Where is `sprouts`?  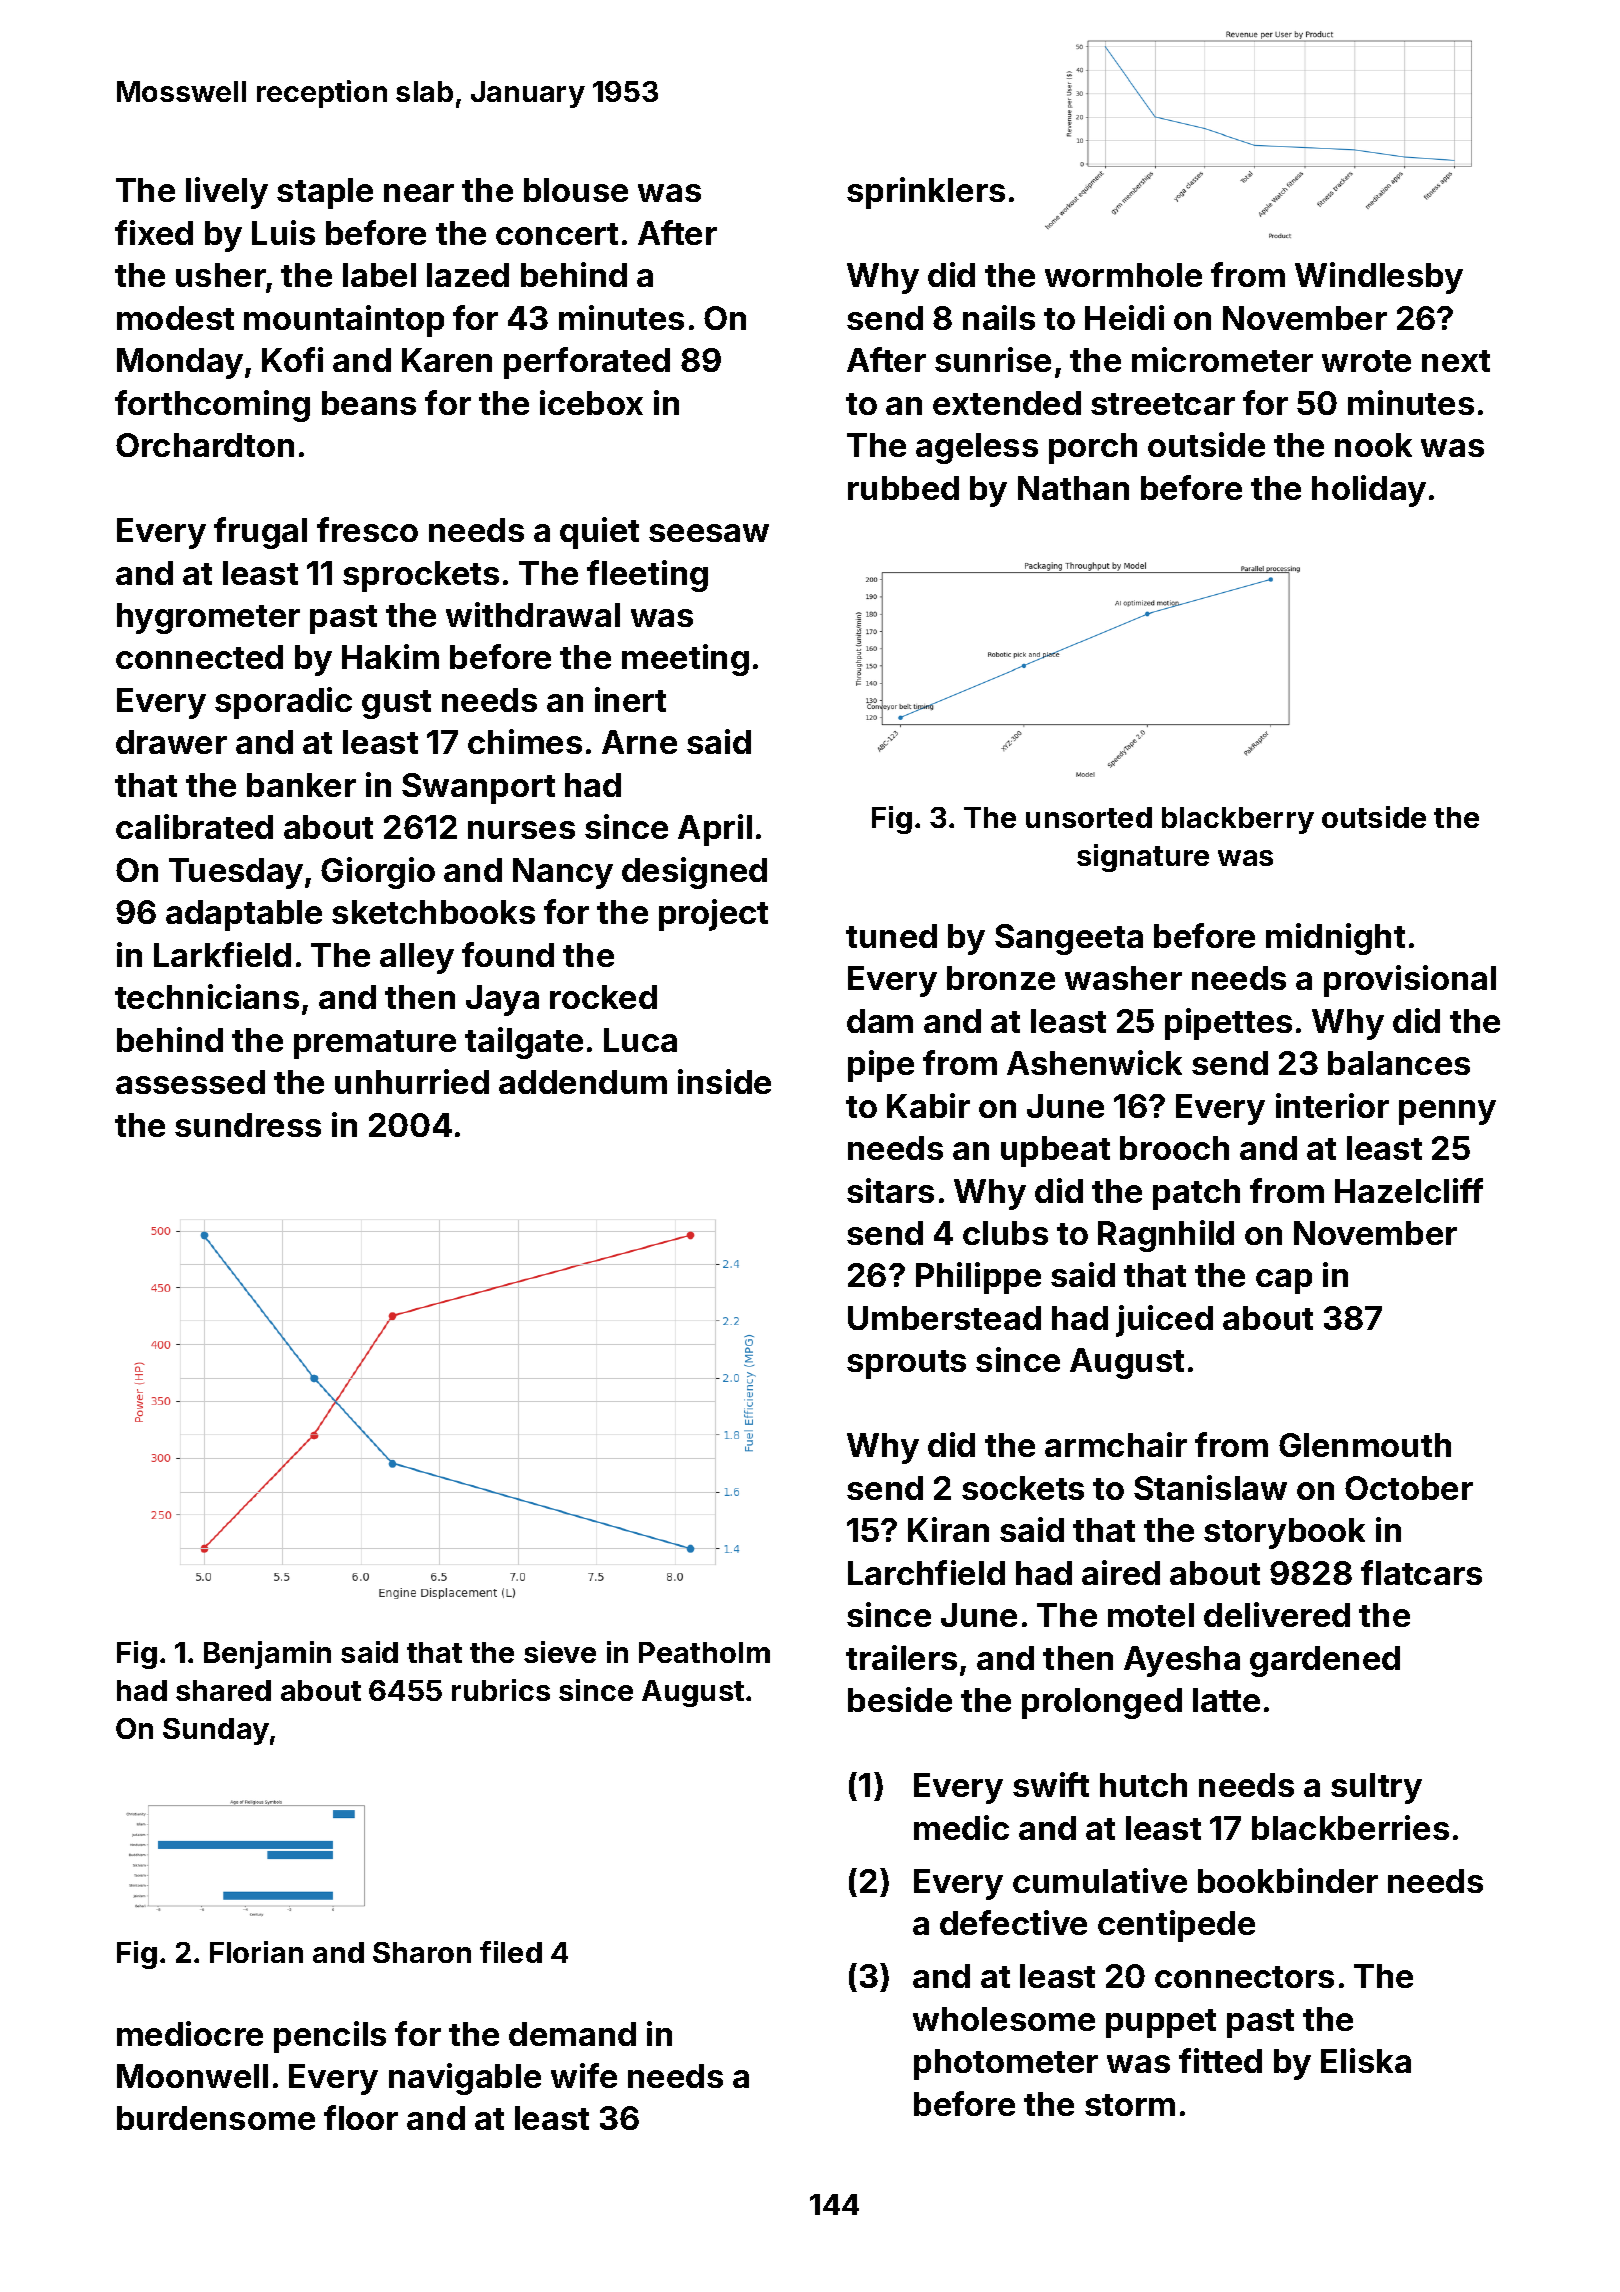
sprouts is located at coordinates (906, 1364).
